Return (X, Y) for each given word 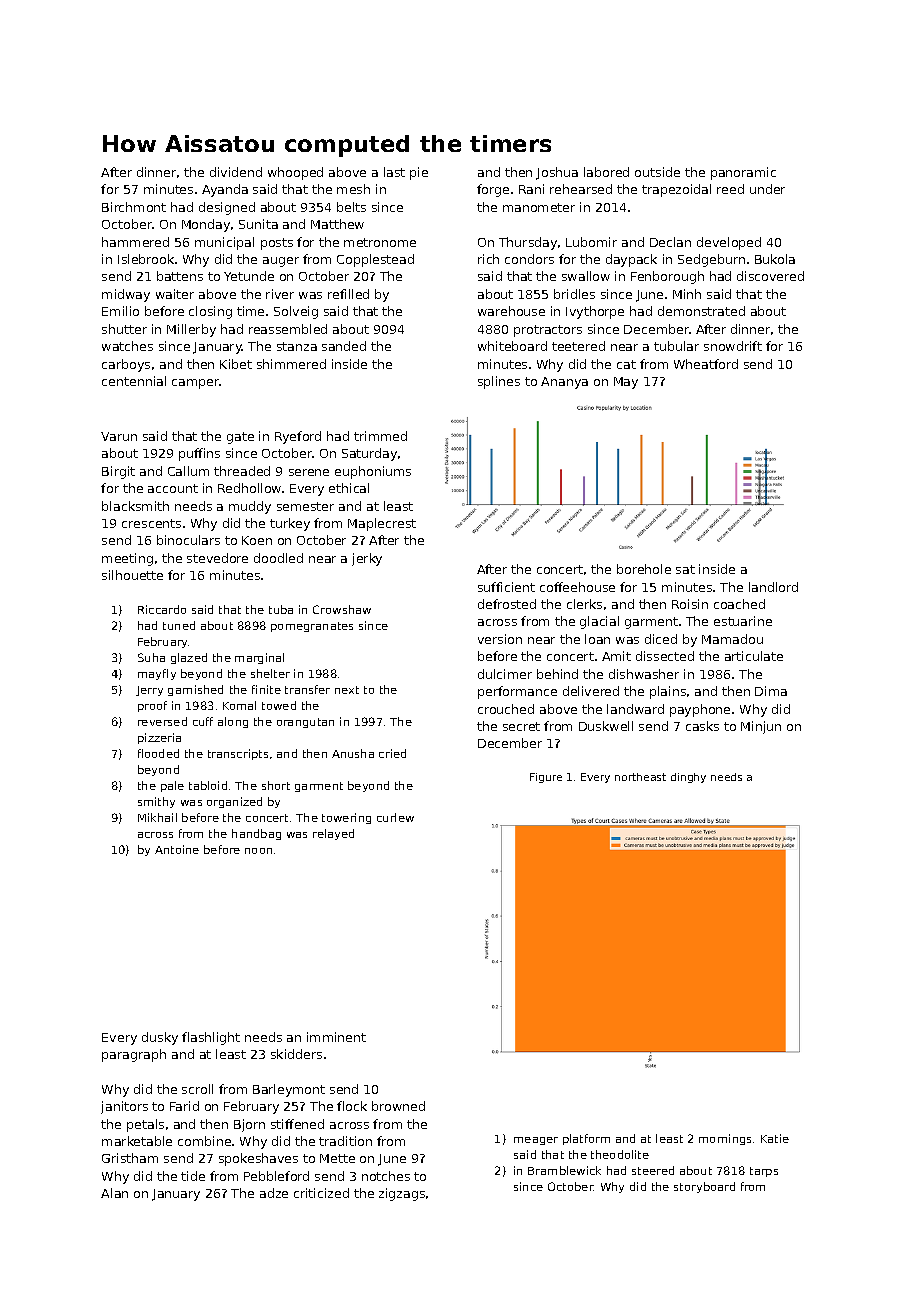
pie (419, 173)
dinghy (688, 778)
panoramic (743, 173)
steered (653, 1170)
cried (392, 753)
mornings (725, 1139)
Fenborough (667, 277)
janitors (124, 1107)
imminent (336, 1037)
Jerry (149, 691)
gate (240, 438)
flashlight (211, 1038)
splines (499, 382)
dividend (236, 172)
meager (536, 1141)
